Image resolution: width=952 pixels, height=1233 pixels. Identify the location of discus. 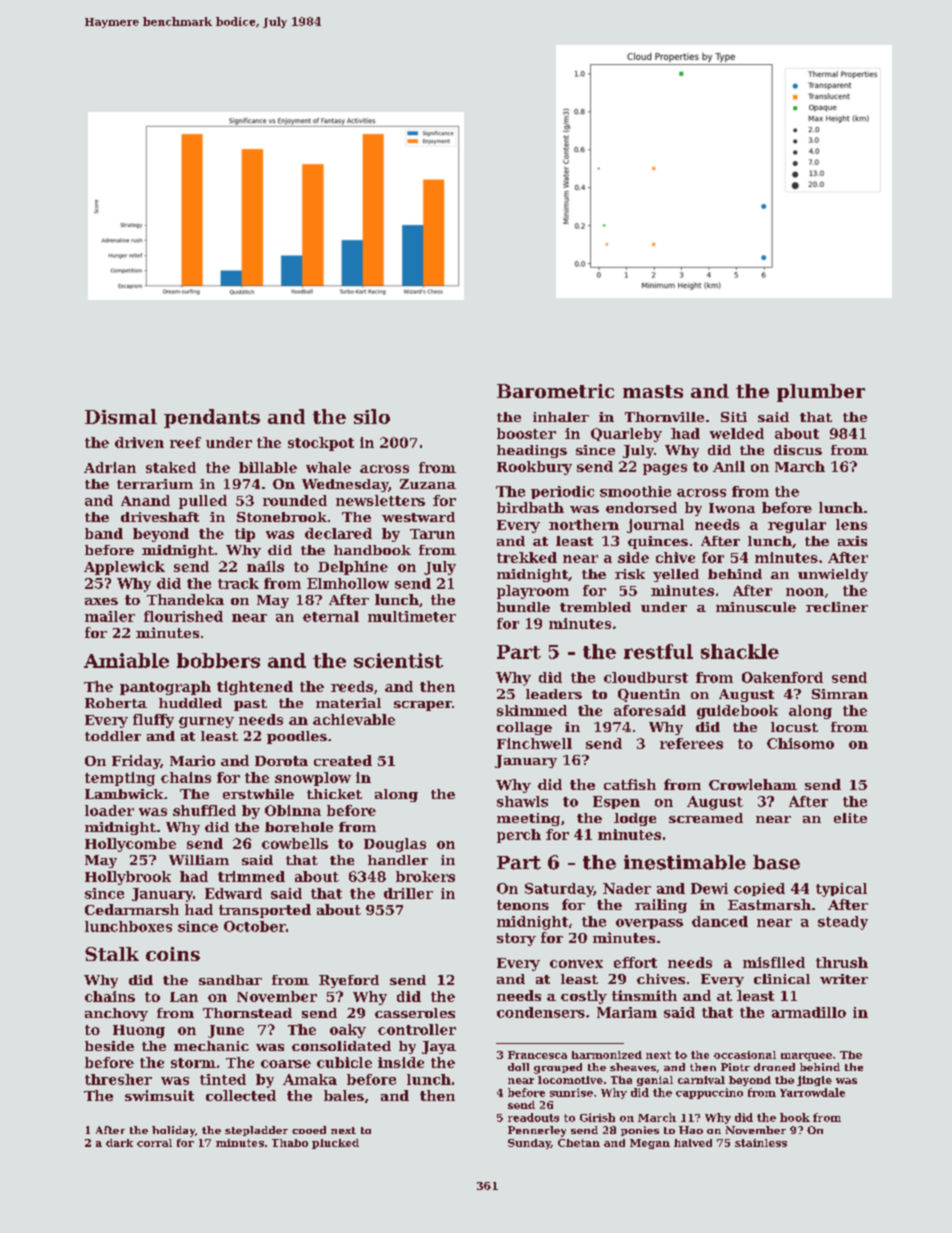
(798, 450).
